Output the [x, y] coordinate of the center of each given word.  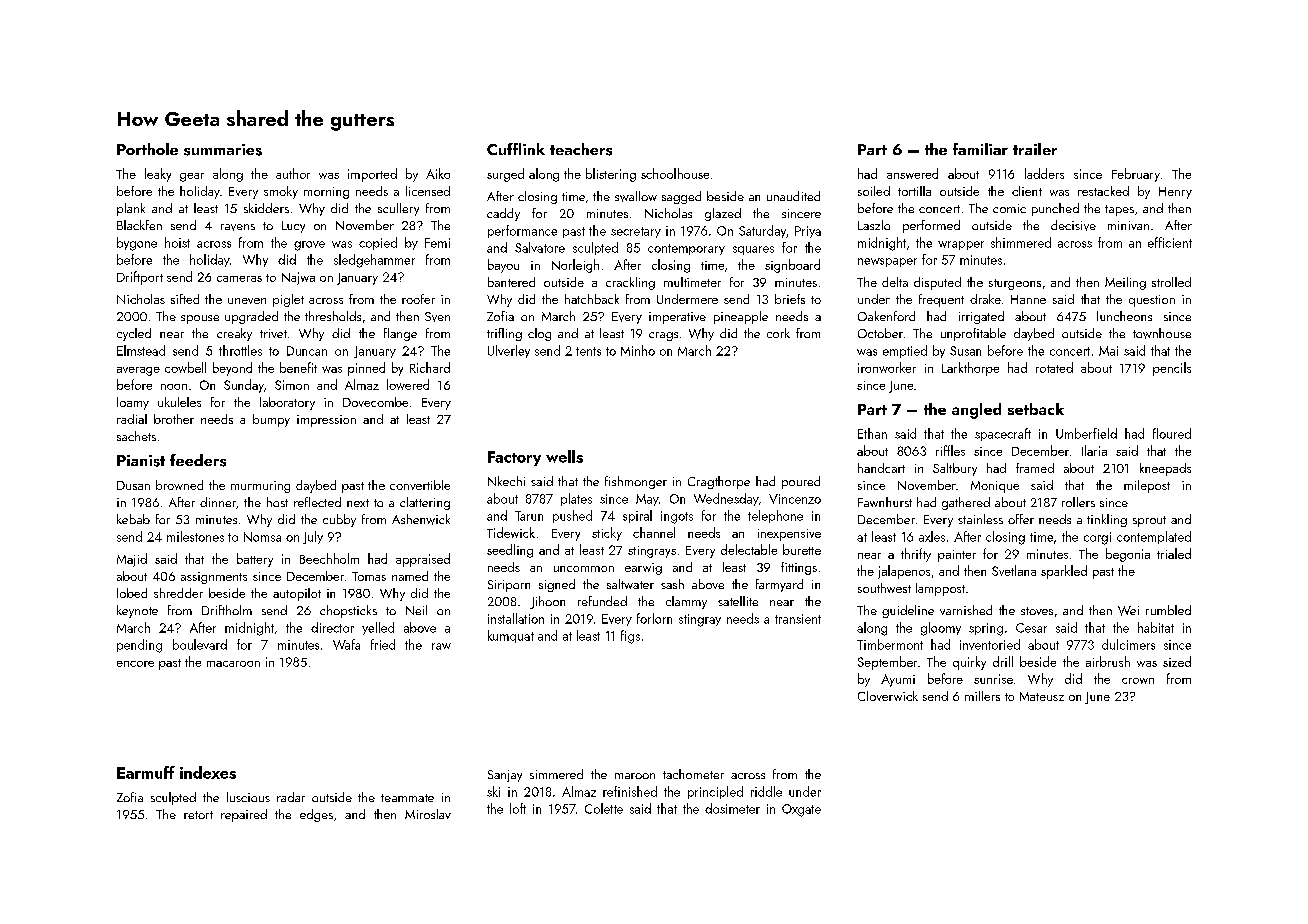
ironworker [887, 367]
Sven [437, 317]
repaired [244, 815]
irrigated [981, 317]
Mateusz [1042, 696]
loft [518, 808]
